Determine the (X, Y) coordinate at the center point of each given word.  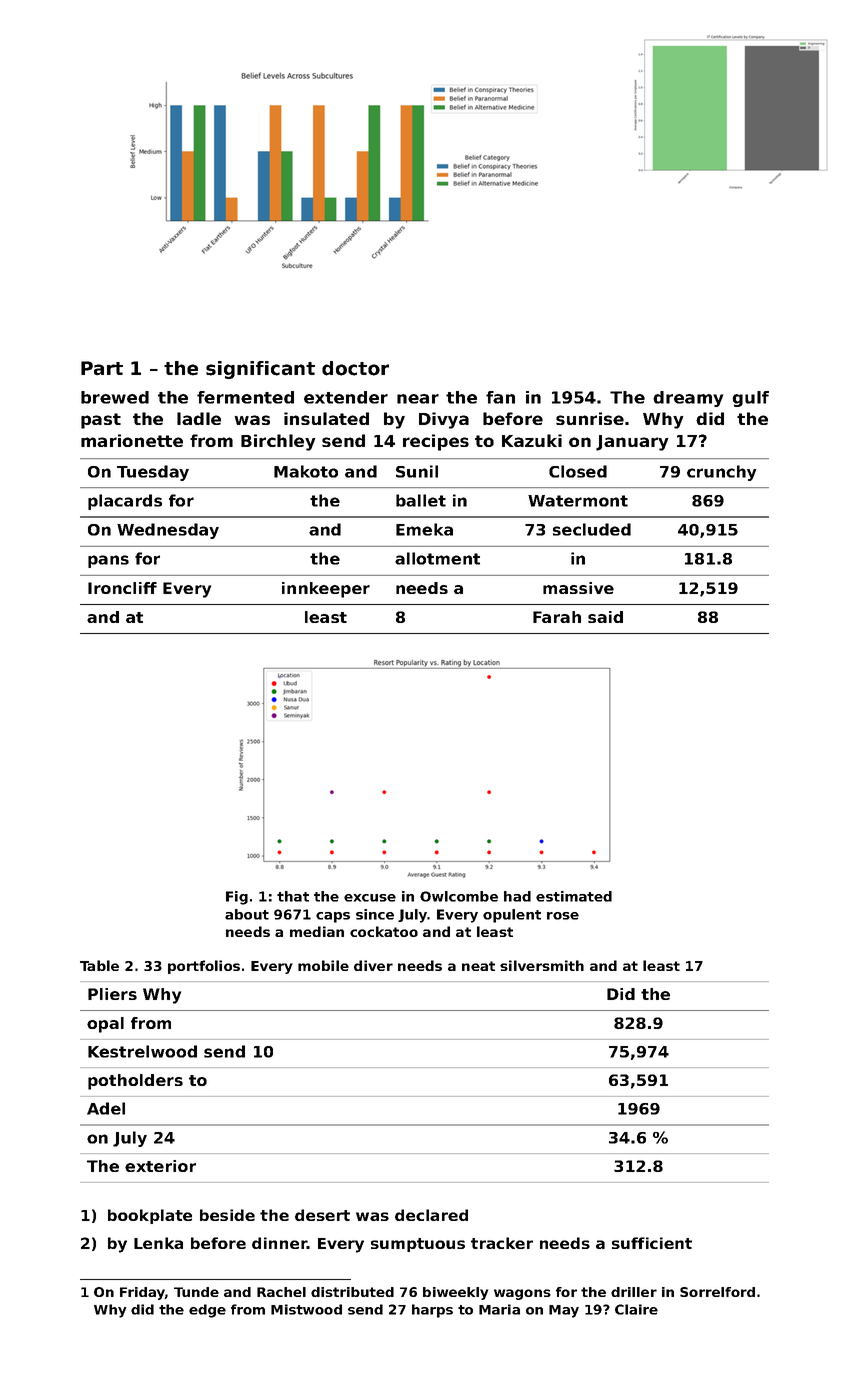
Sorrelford (717, 1292)
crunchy (722, 473)
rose (563, 916)
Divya (444, 420)
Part (102, 368)
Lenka (158, 1243)
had (517, 896)
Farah (557, 617)
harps (432, 1311)
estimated (574, 896)
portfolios (204, 967)
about (247, 914)
